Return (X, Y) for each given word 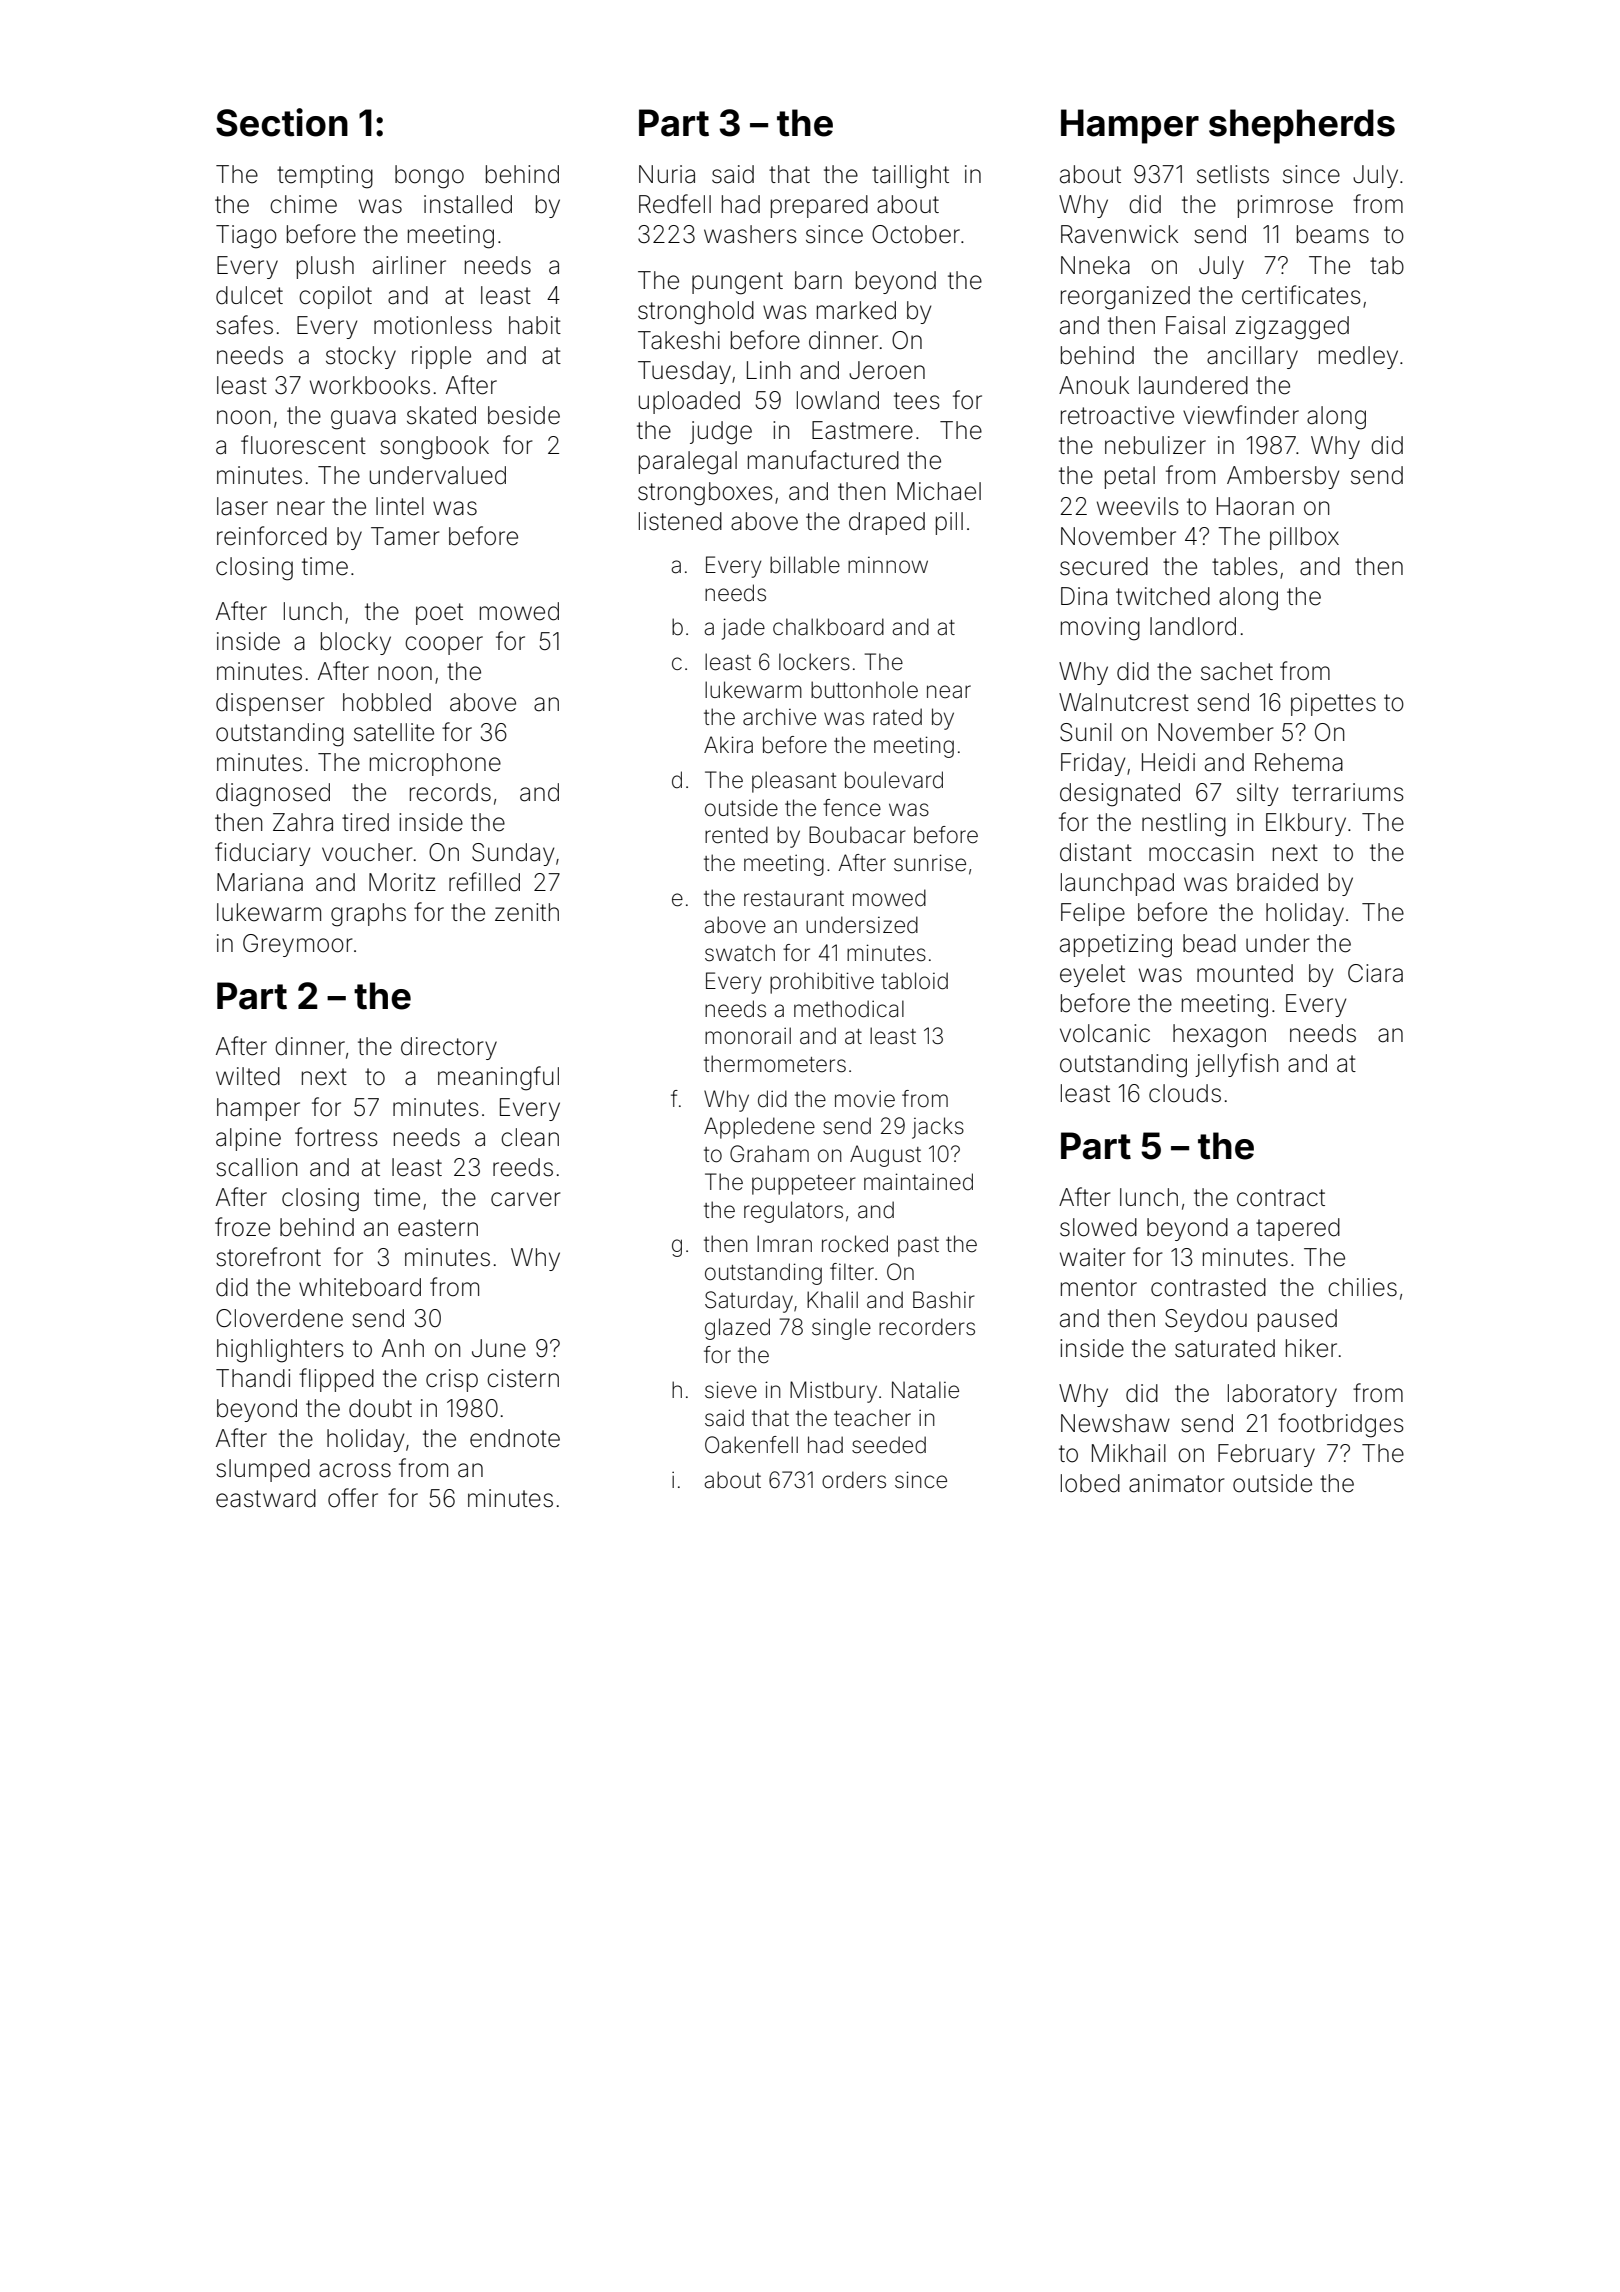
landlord (1193, 626)
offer (353, 1498)
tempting (325, 177)
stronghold (696, 313)
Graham (769, 1154)
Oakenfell (751, 1445)
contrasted (1208, 1287)
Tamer (405, 536)
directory (449, 1048)
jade (743, 629)
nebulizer (1155, 445)
